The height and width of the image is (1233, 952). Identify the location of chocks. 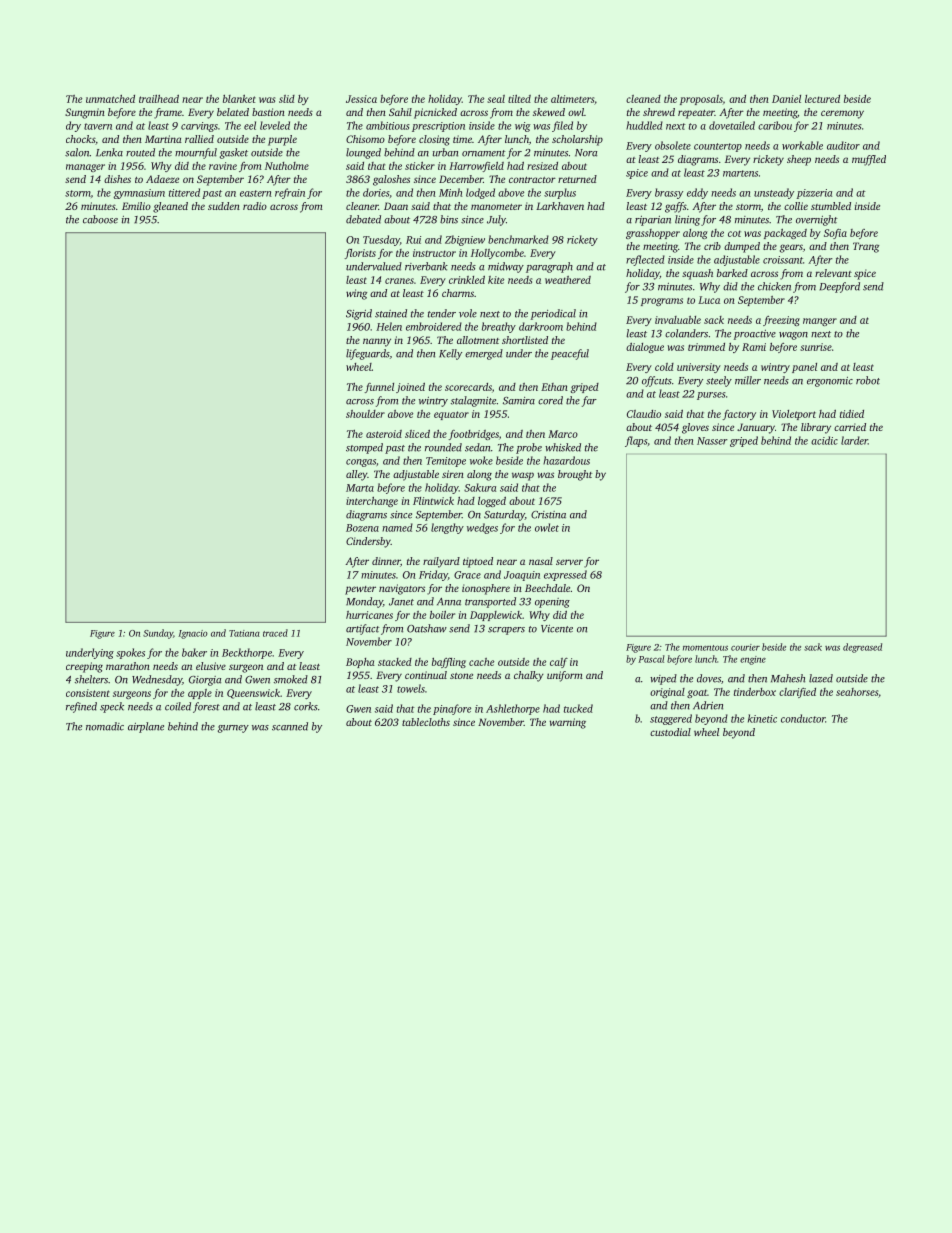
(80, 139).
